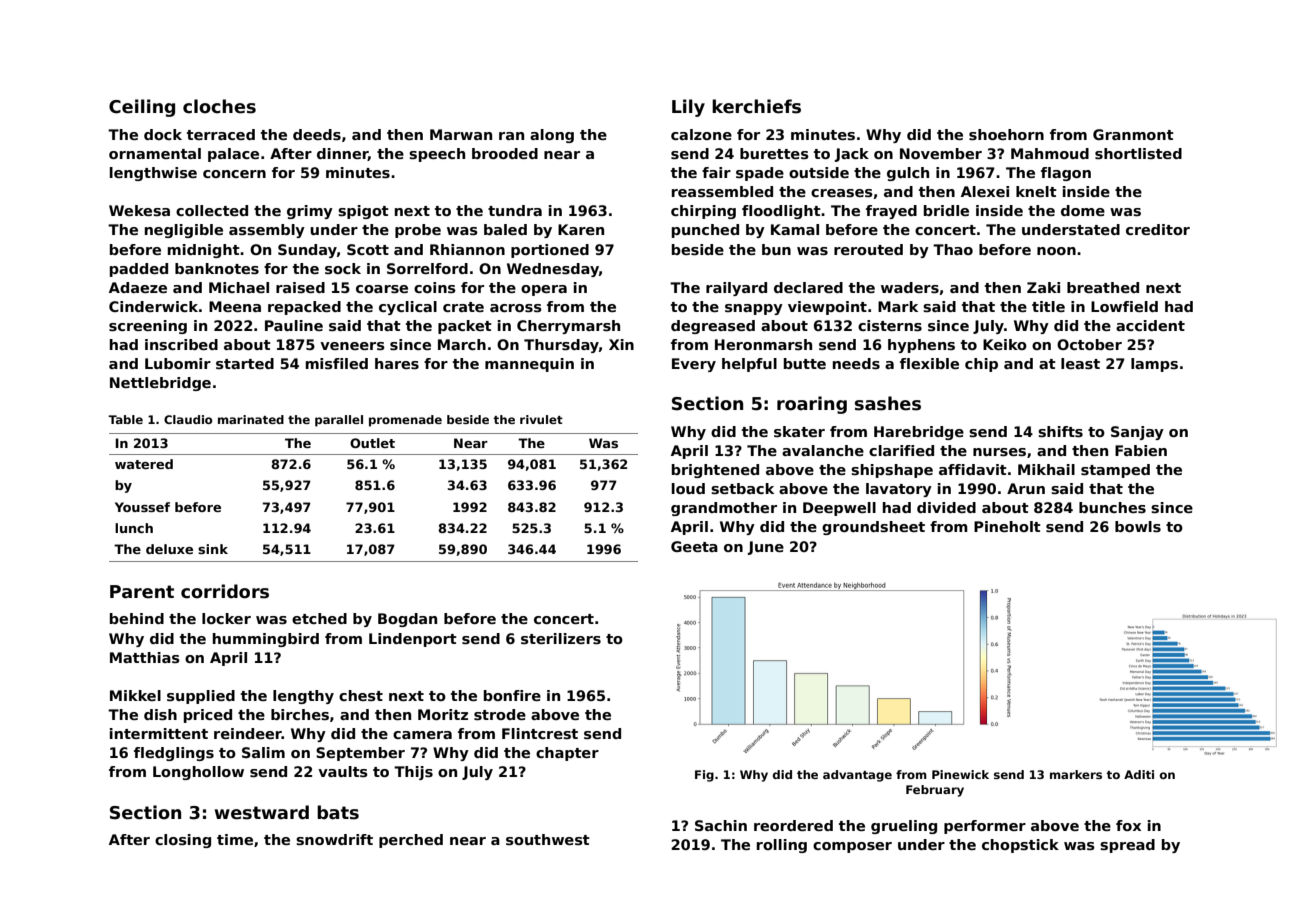 This page has width=1308, height=924. I want to click on Granmont, so click(1133, 134).
